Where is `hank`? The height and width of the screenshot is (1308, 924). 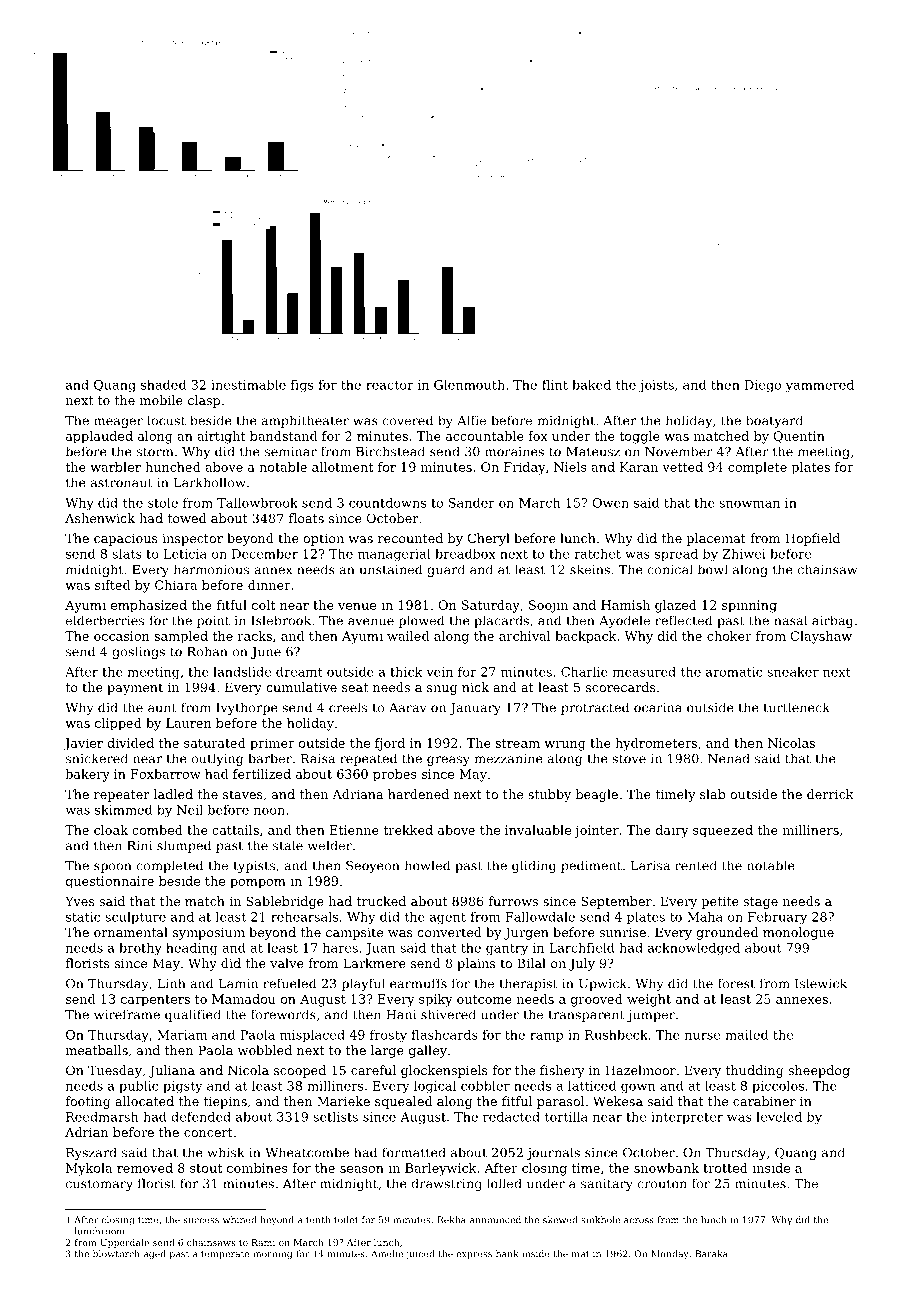 hank is located at coordinates (507, 1254).
